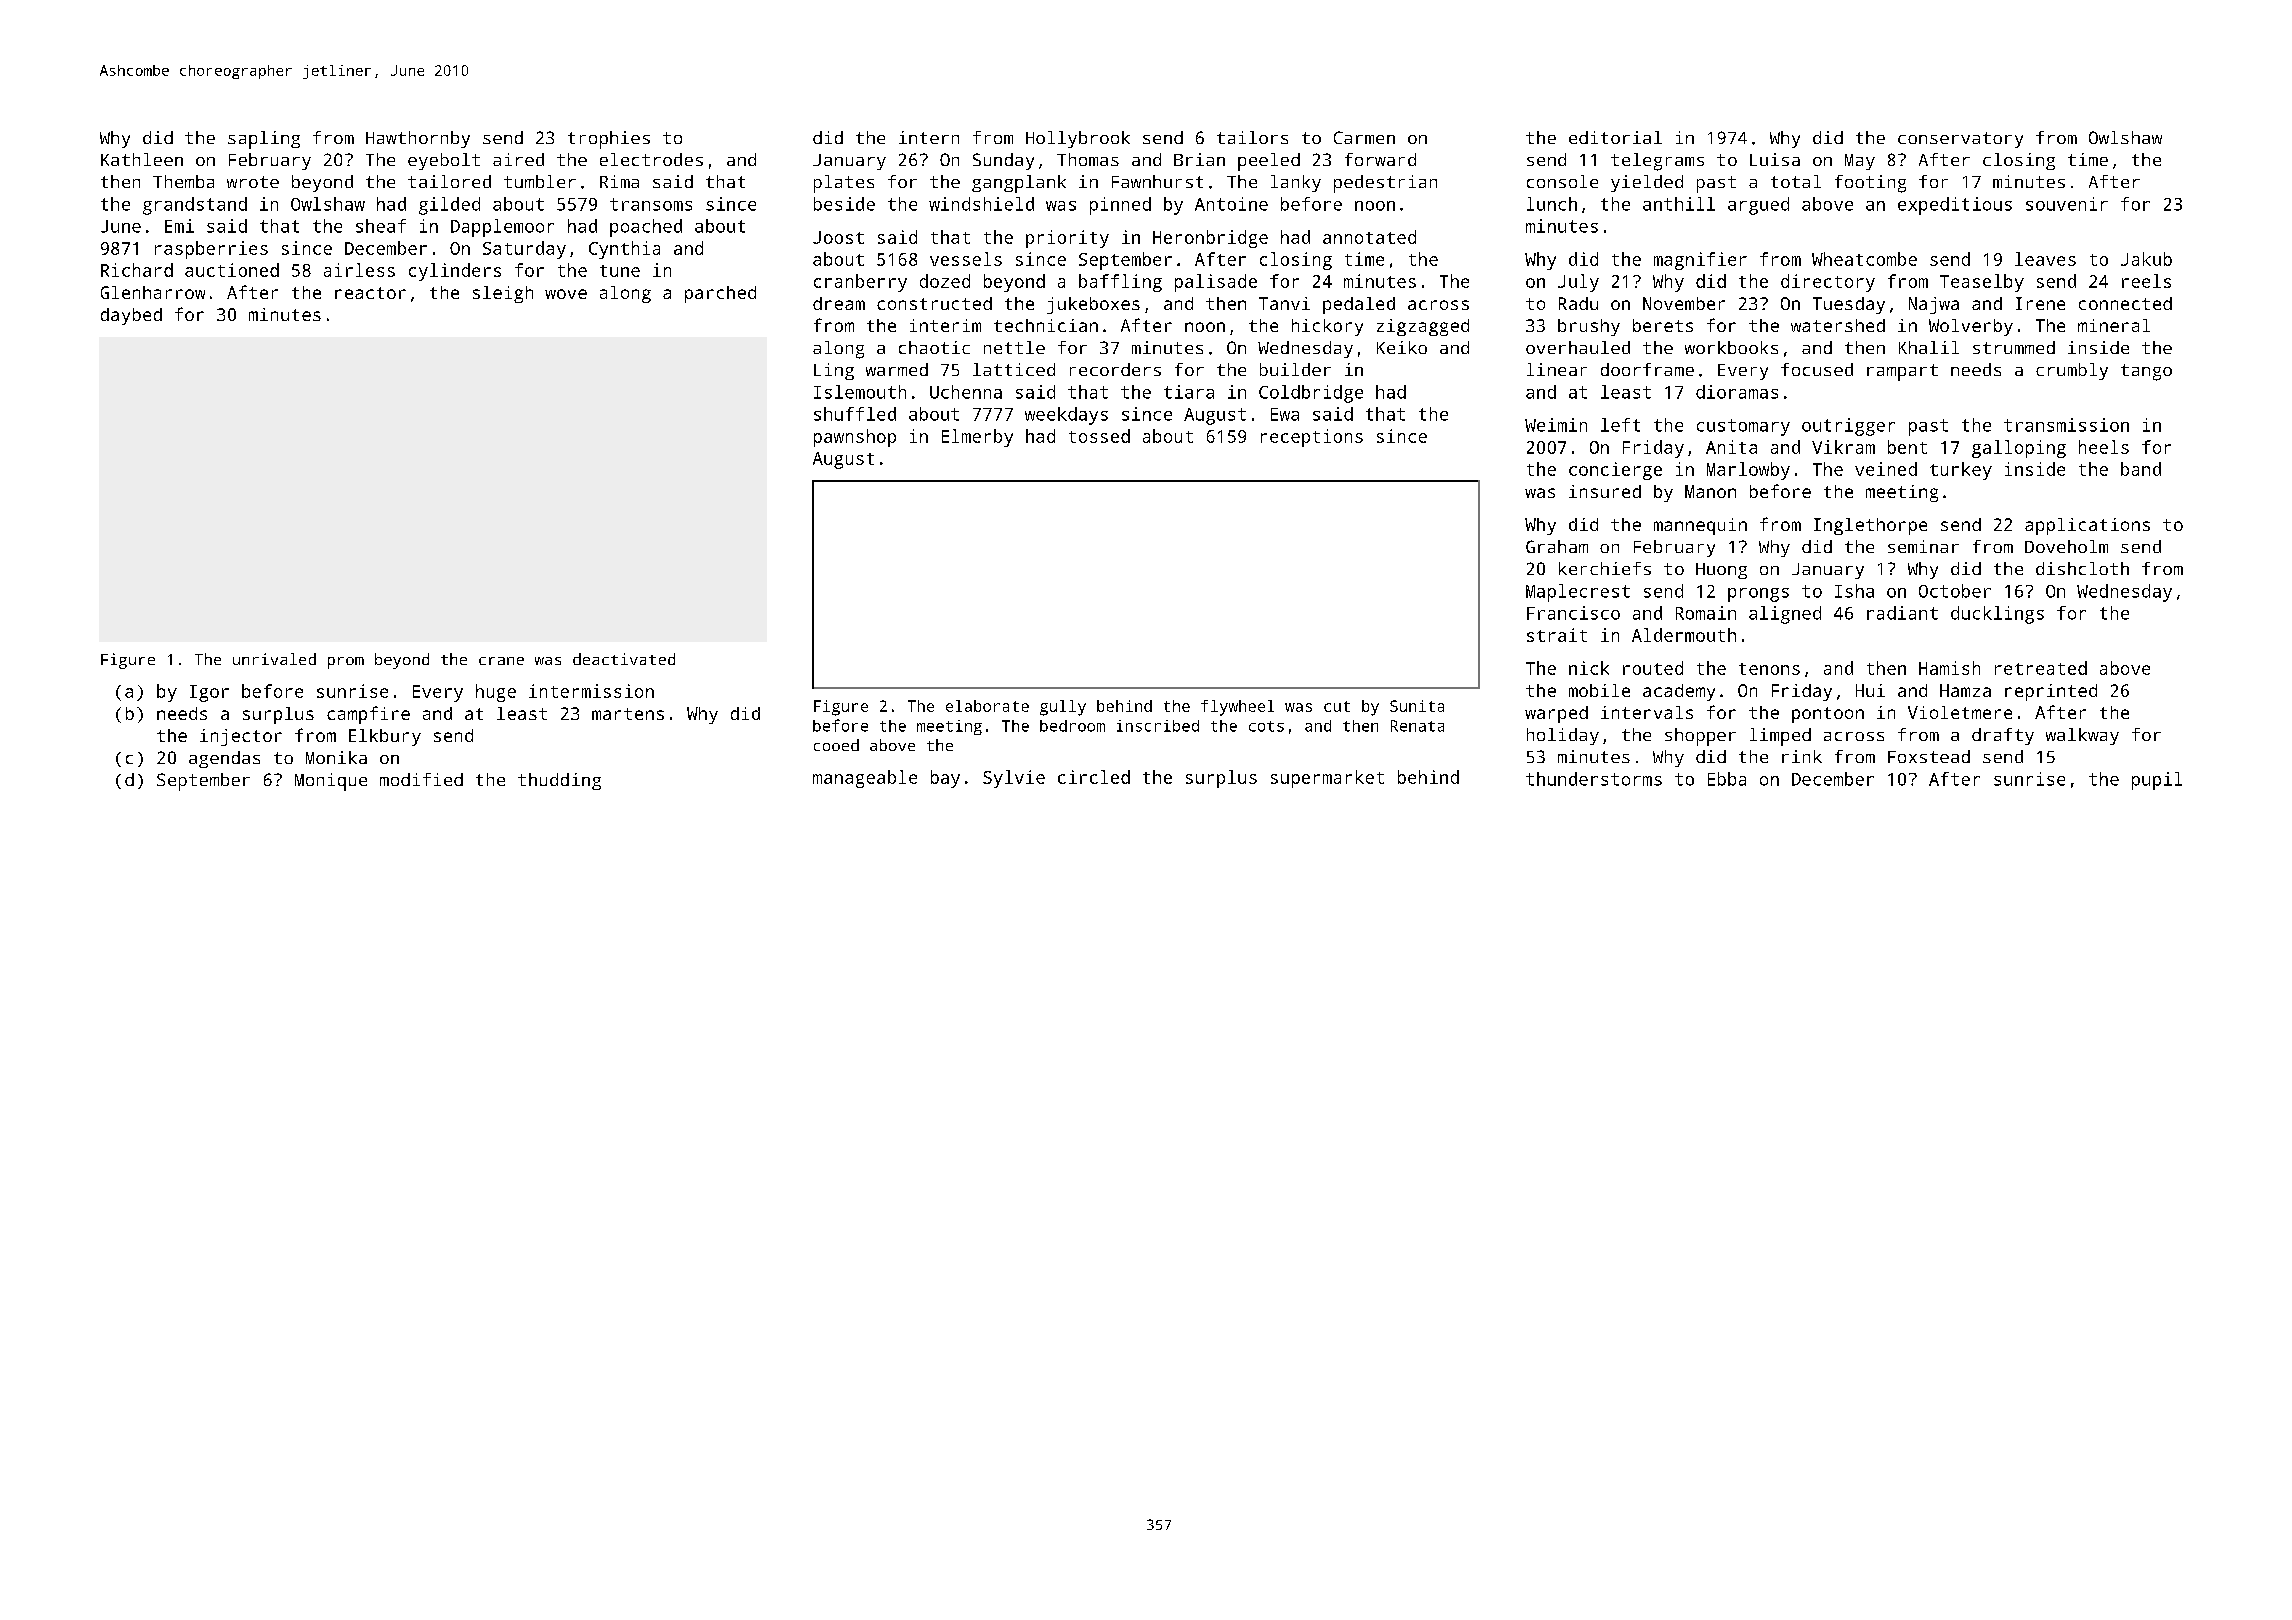 Image resolution: width=2292 pixels, height=1620 pixels. What do you see at coordinates (1864, 259) in the document?
I see `Wheatcombe` at bounding box center [1864, 259].
